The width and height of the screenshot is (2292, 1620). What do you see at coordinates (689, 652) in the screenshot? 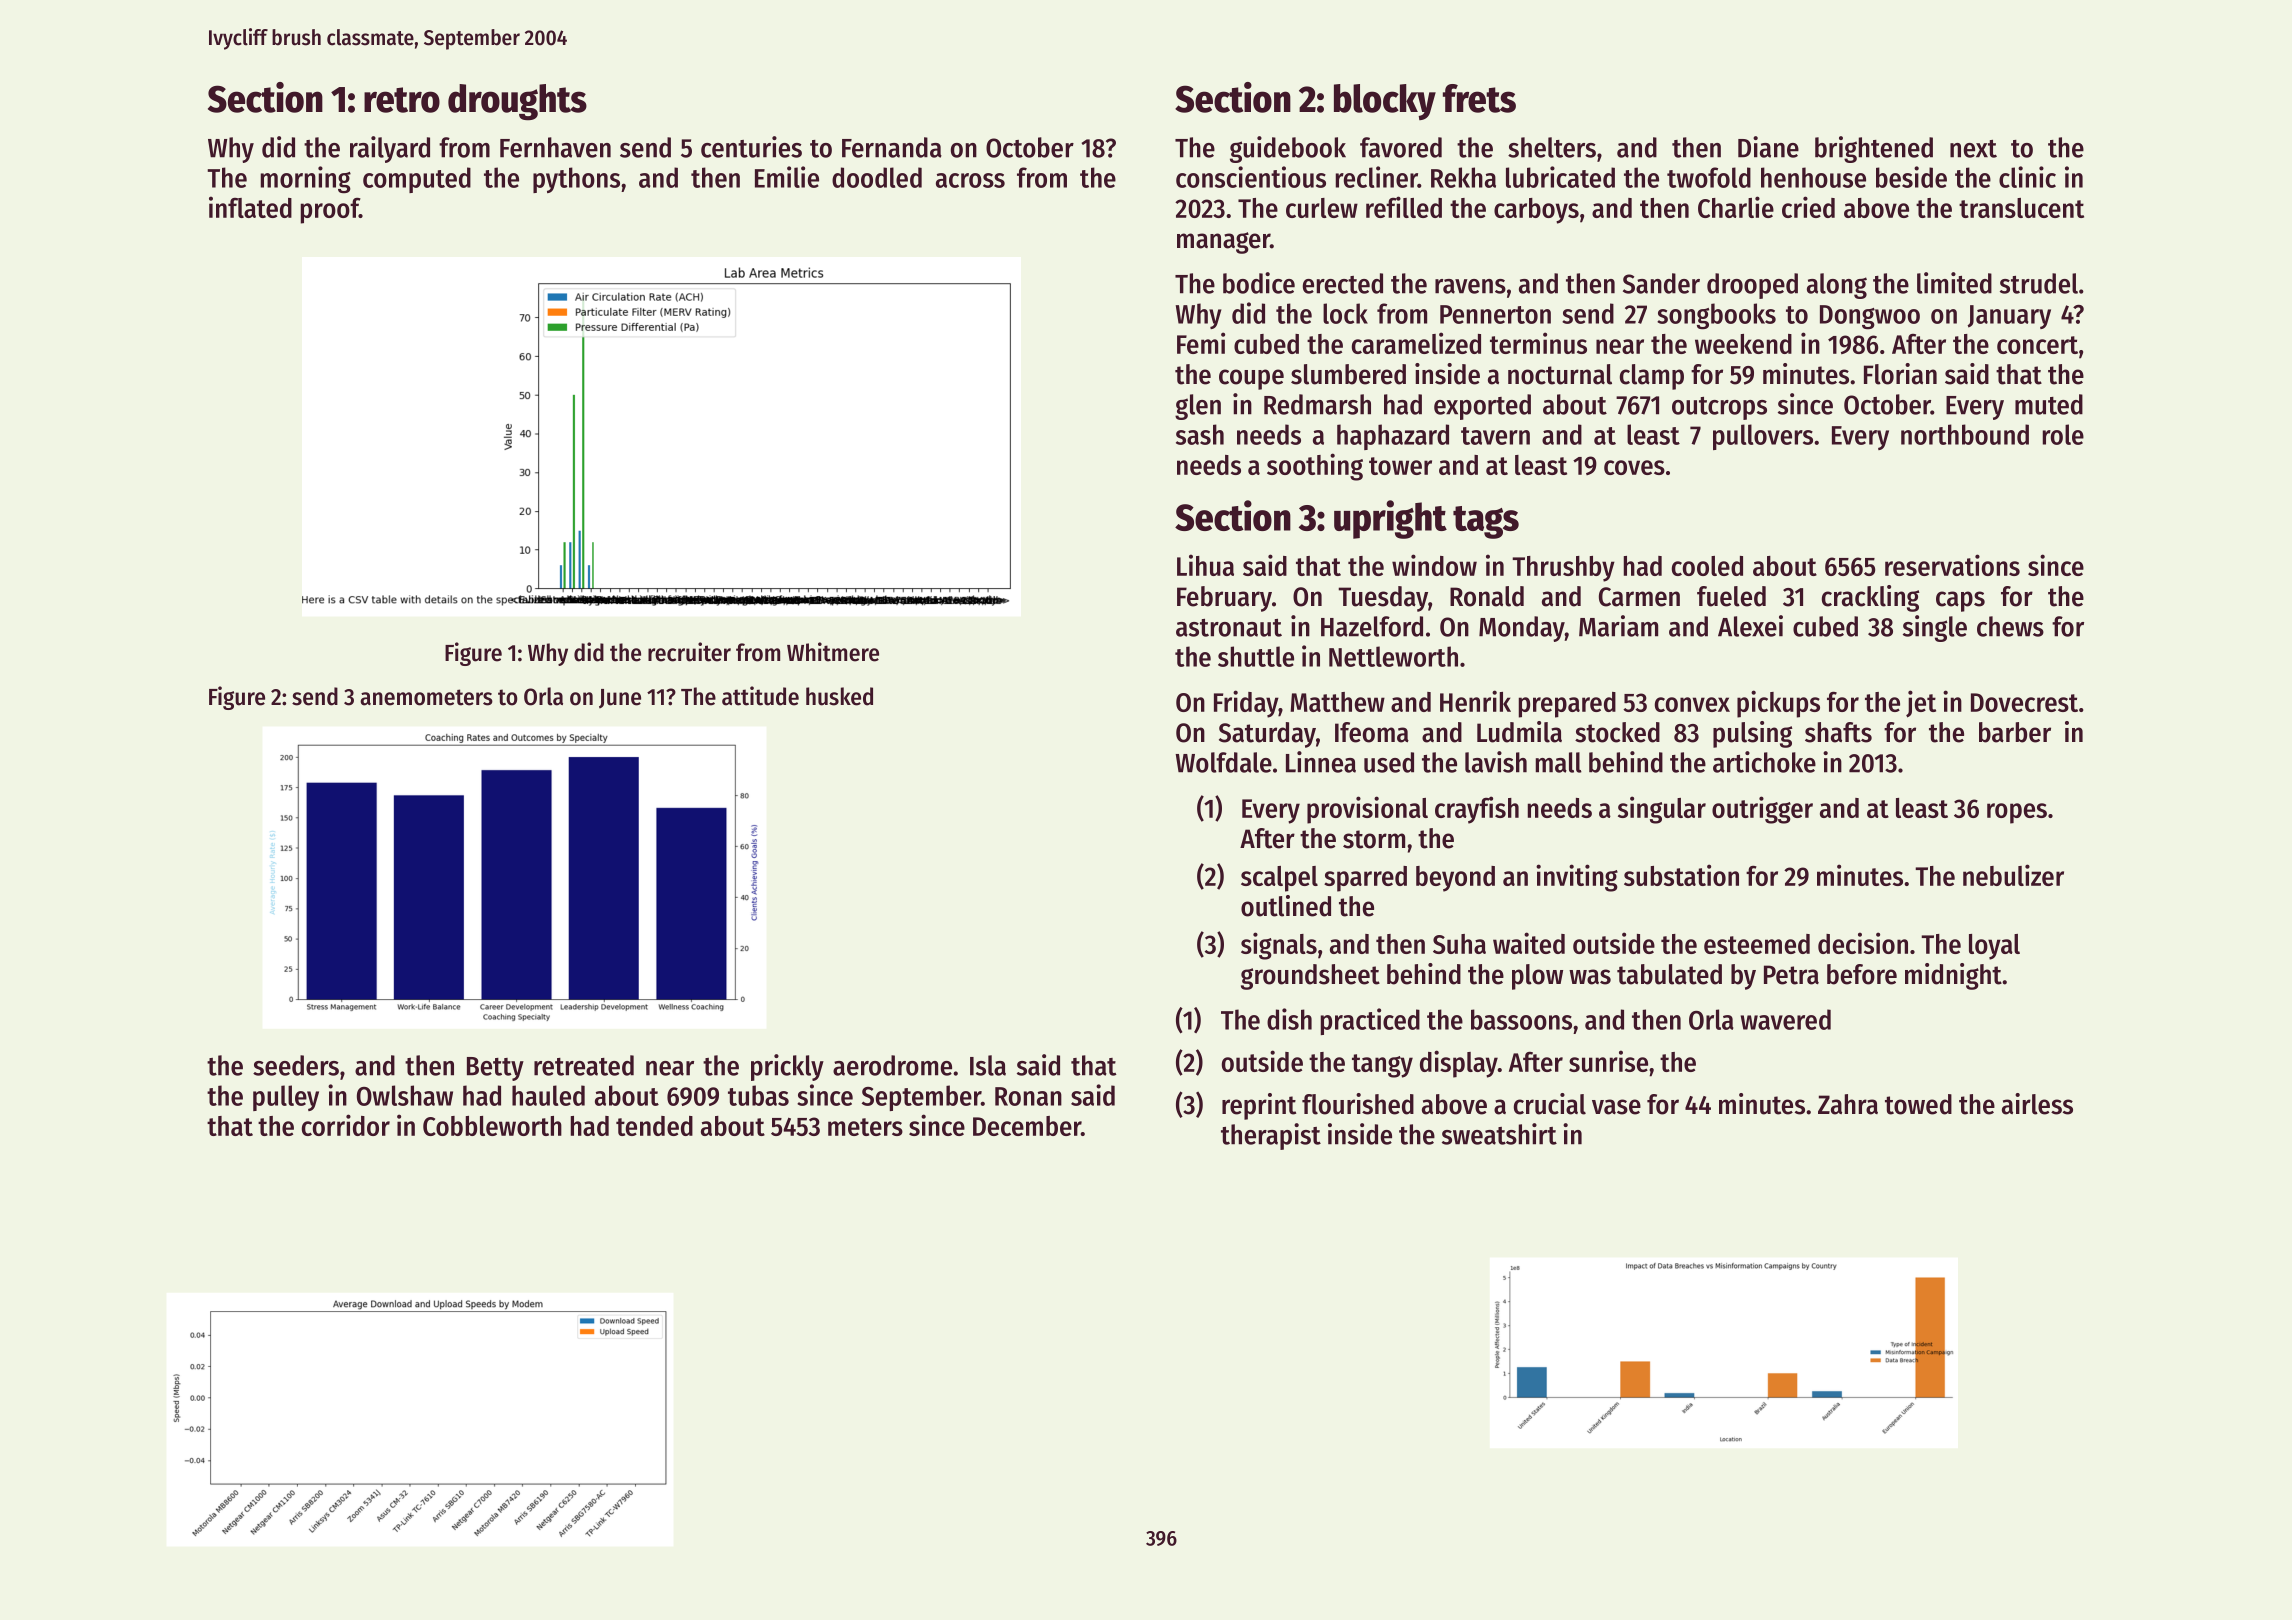
I see `recruiter` at bounding box center [689, 652].
